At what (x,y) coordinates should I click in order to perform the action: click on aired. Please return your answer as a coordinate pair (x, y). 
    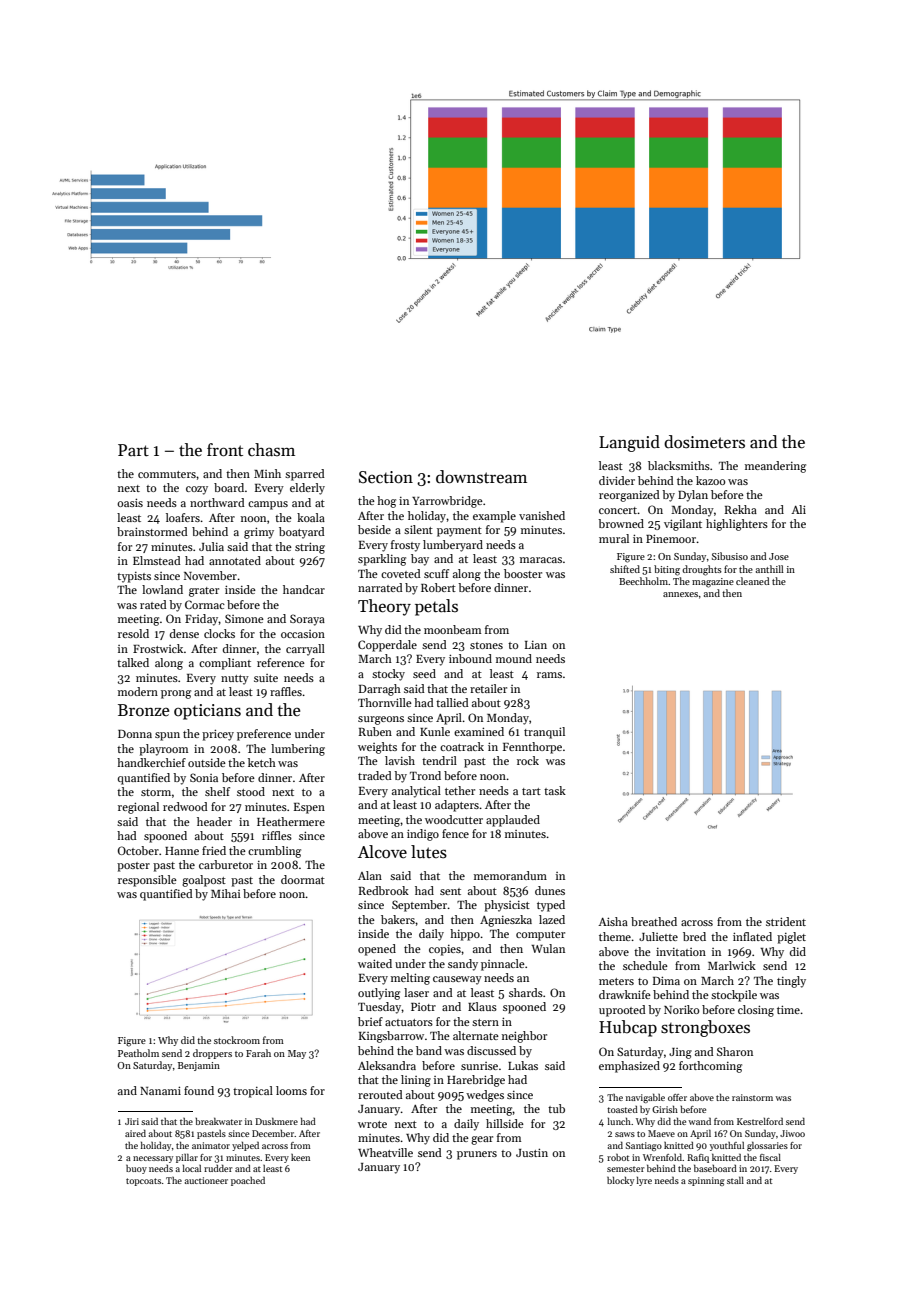
    Looking at the image, I should click on (135, 1133).
